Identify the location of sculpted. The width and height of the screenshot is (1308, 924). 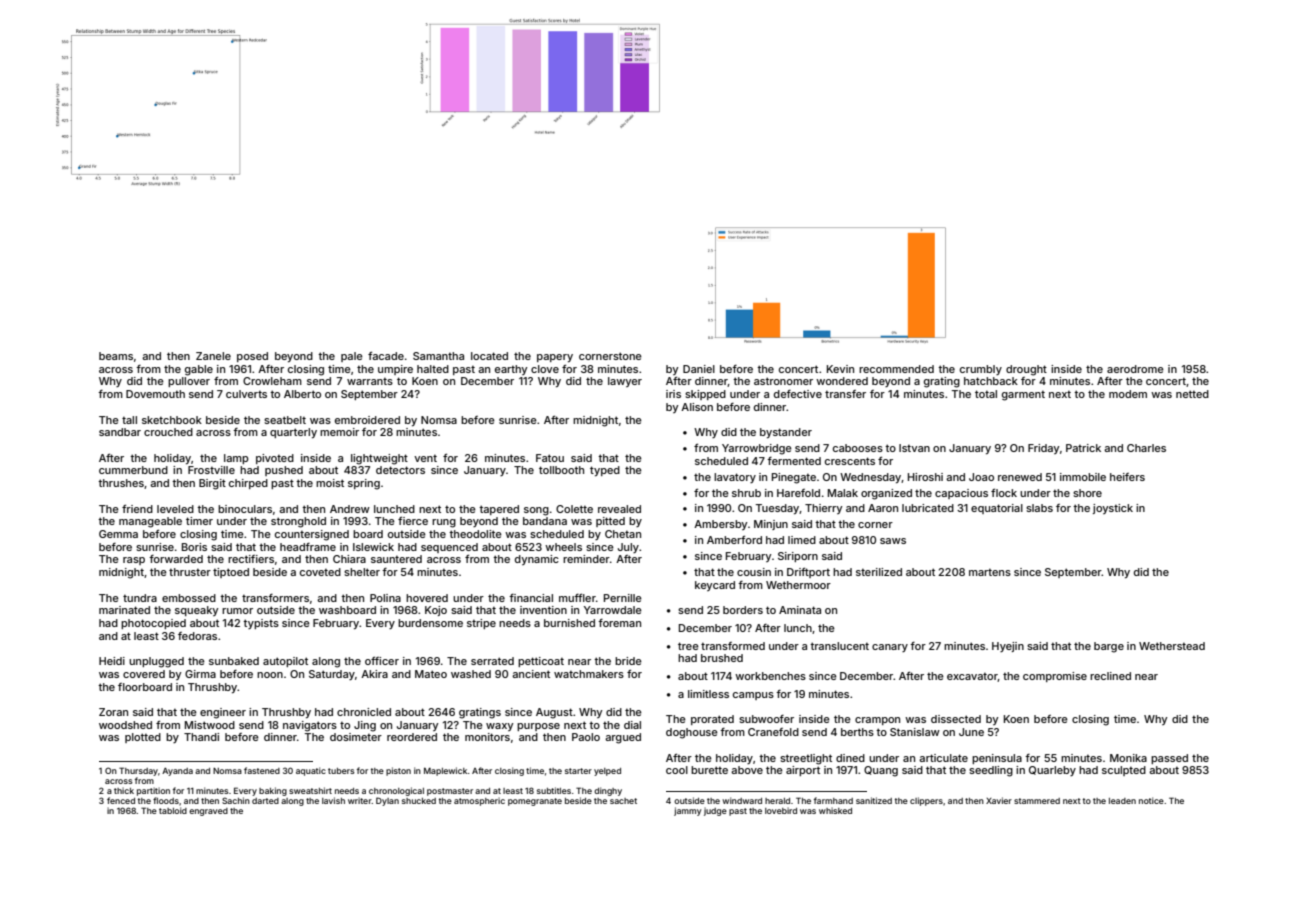
(1124, 771).
